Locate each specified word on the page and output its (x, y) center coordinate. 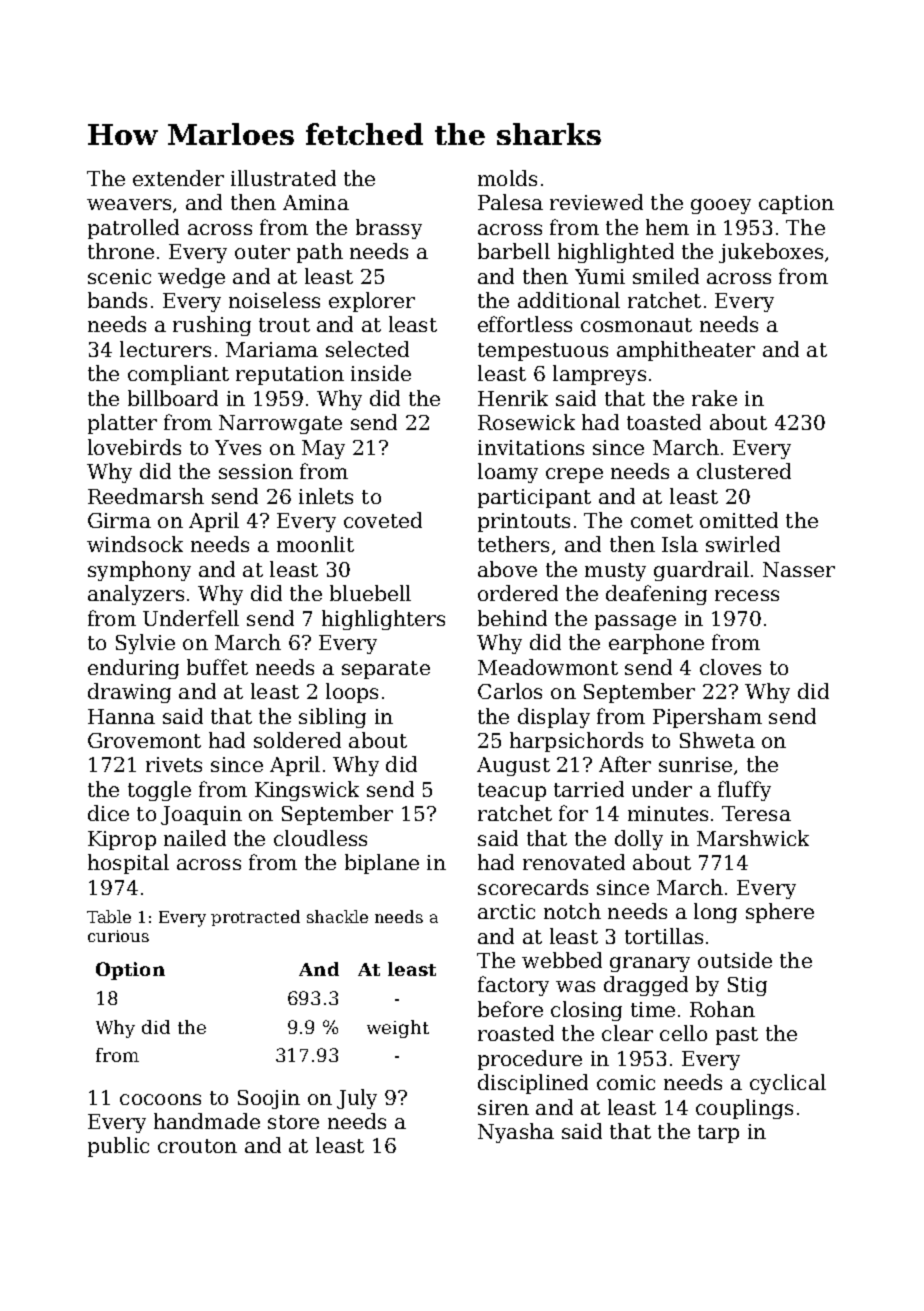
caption (796, 204)
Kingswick (307, 791)
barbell (514, 251)
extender (178, 178)
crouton (197, 1146)
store (293, 1122)
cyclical (788, 1084)
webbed (562, 960)
